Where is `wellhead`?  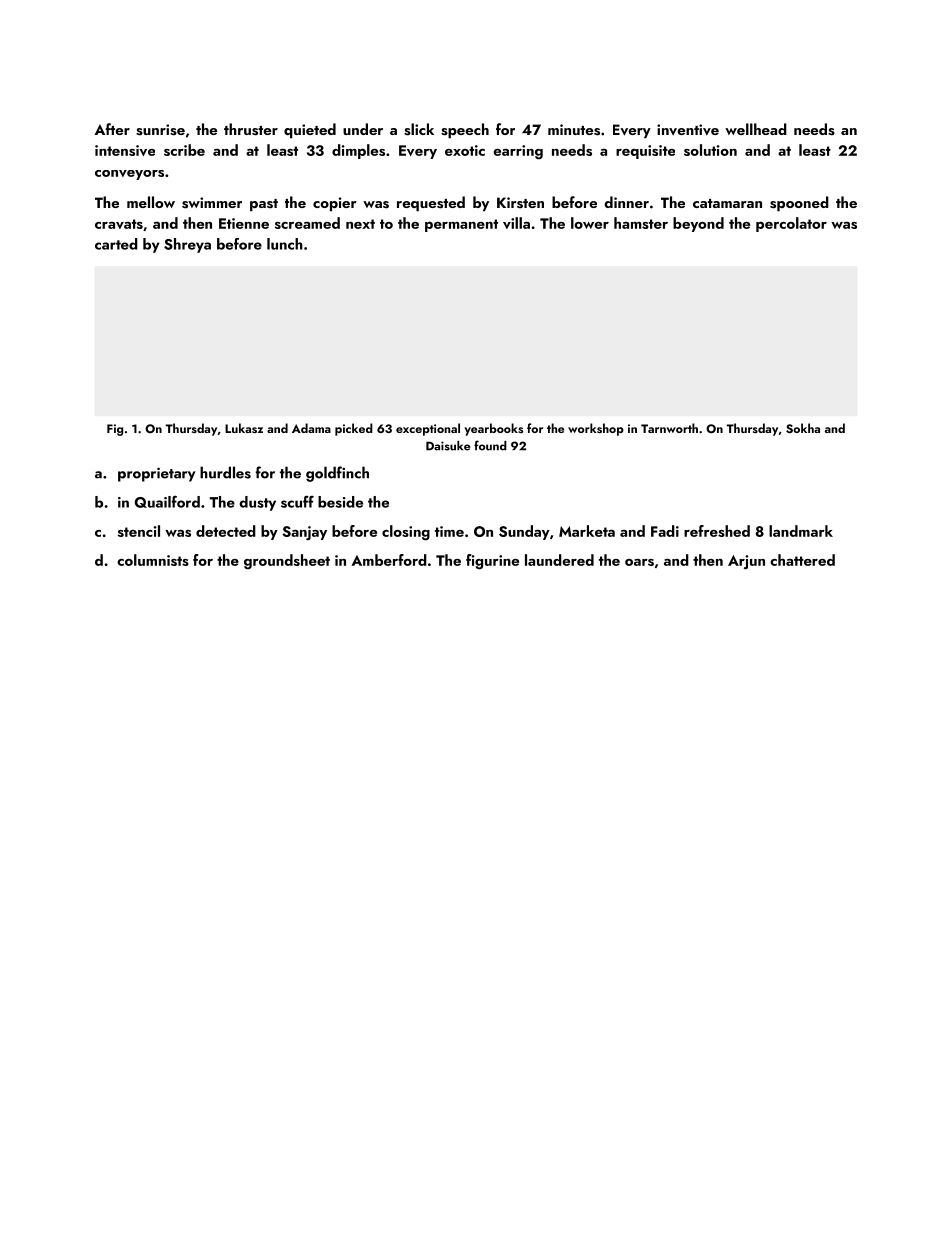
wellhead is located at coordinates (756, 129).
